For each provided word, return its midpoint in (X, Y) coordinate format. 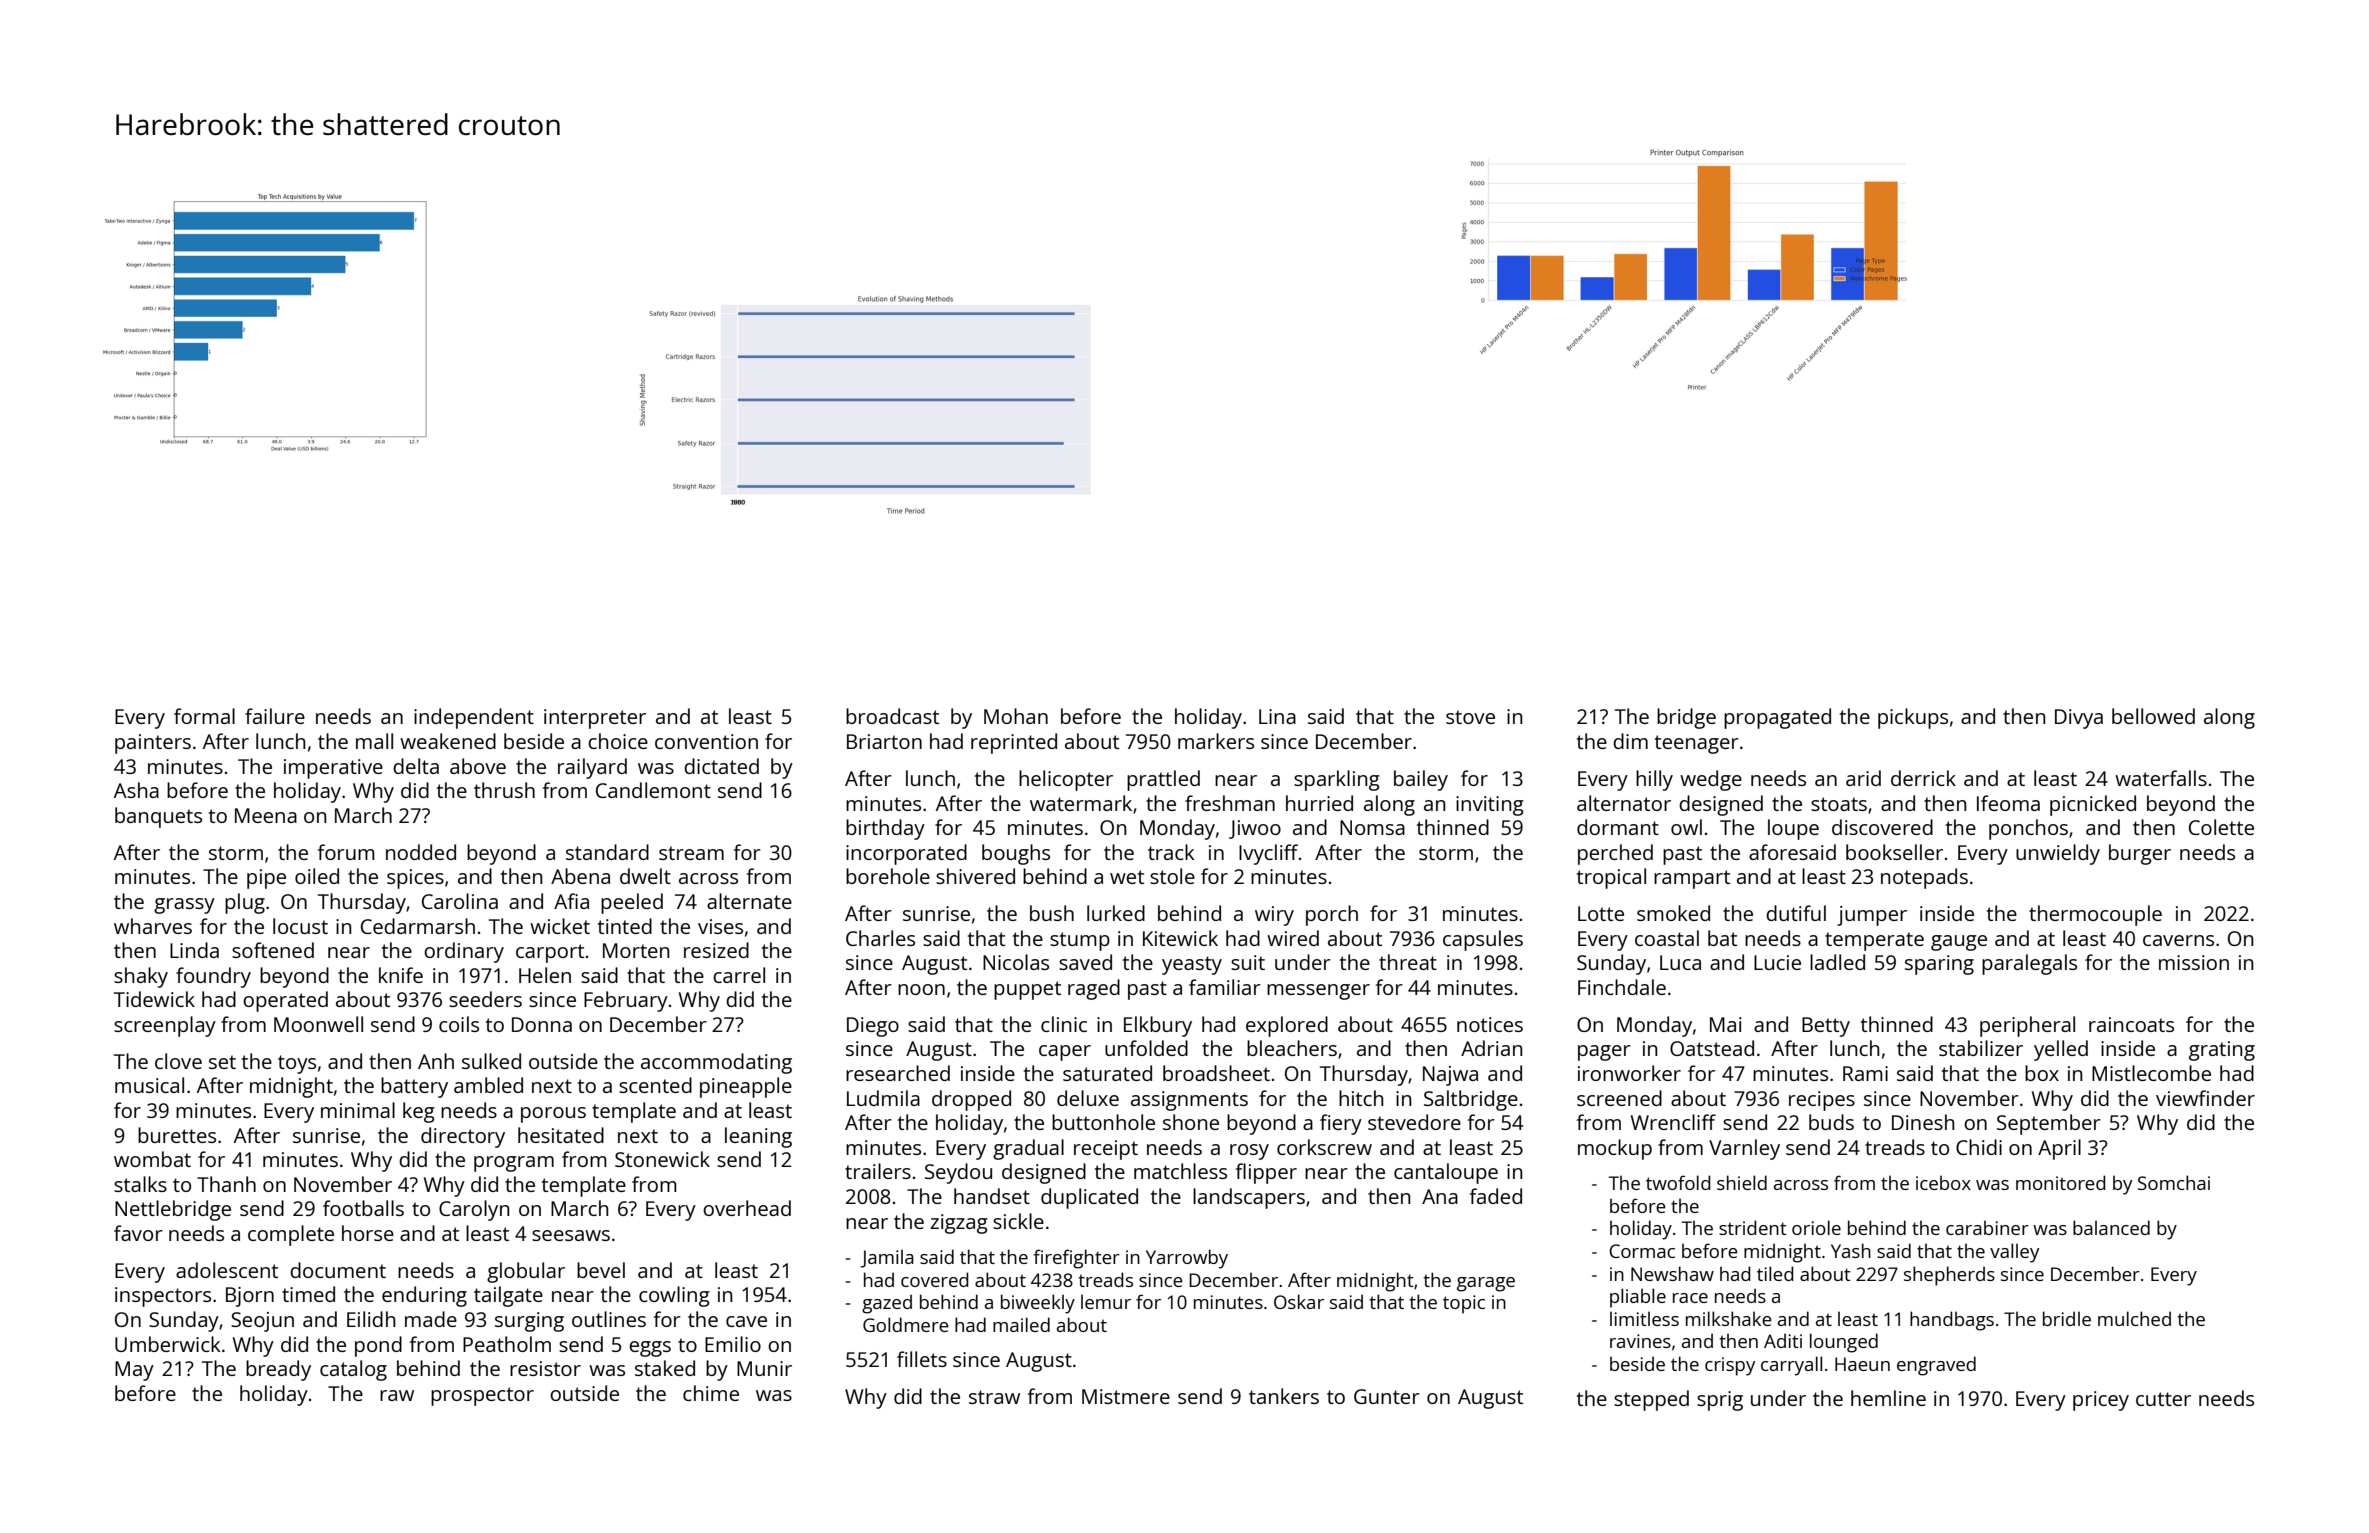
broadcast (892, 716)
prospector (482, 1396)
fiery (1341, 1124)
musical (149, 1085)
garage (1486, 1284)
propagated (1777, 718)
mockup (1615, 1149)
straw (994, 1397)
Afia (571, 901)
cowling (674, 1296)
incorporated (906, 854)
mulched (2134, 1318)
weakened (448, 741)
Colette (2221, 827)
